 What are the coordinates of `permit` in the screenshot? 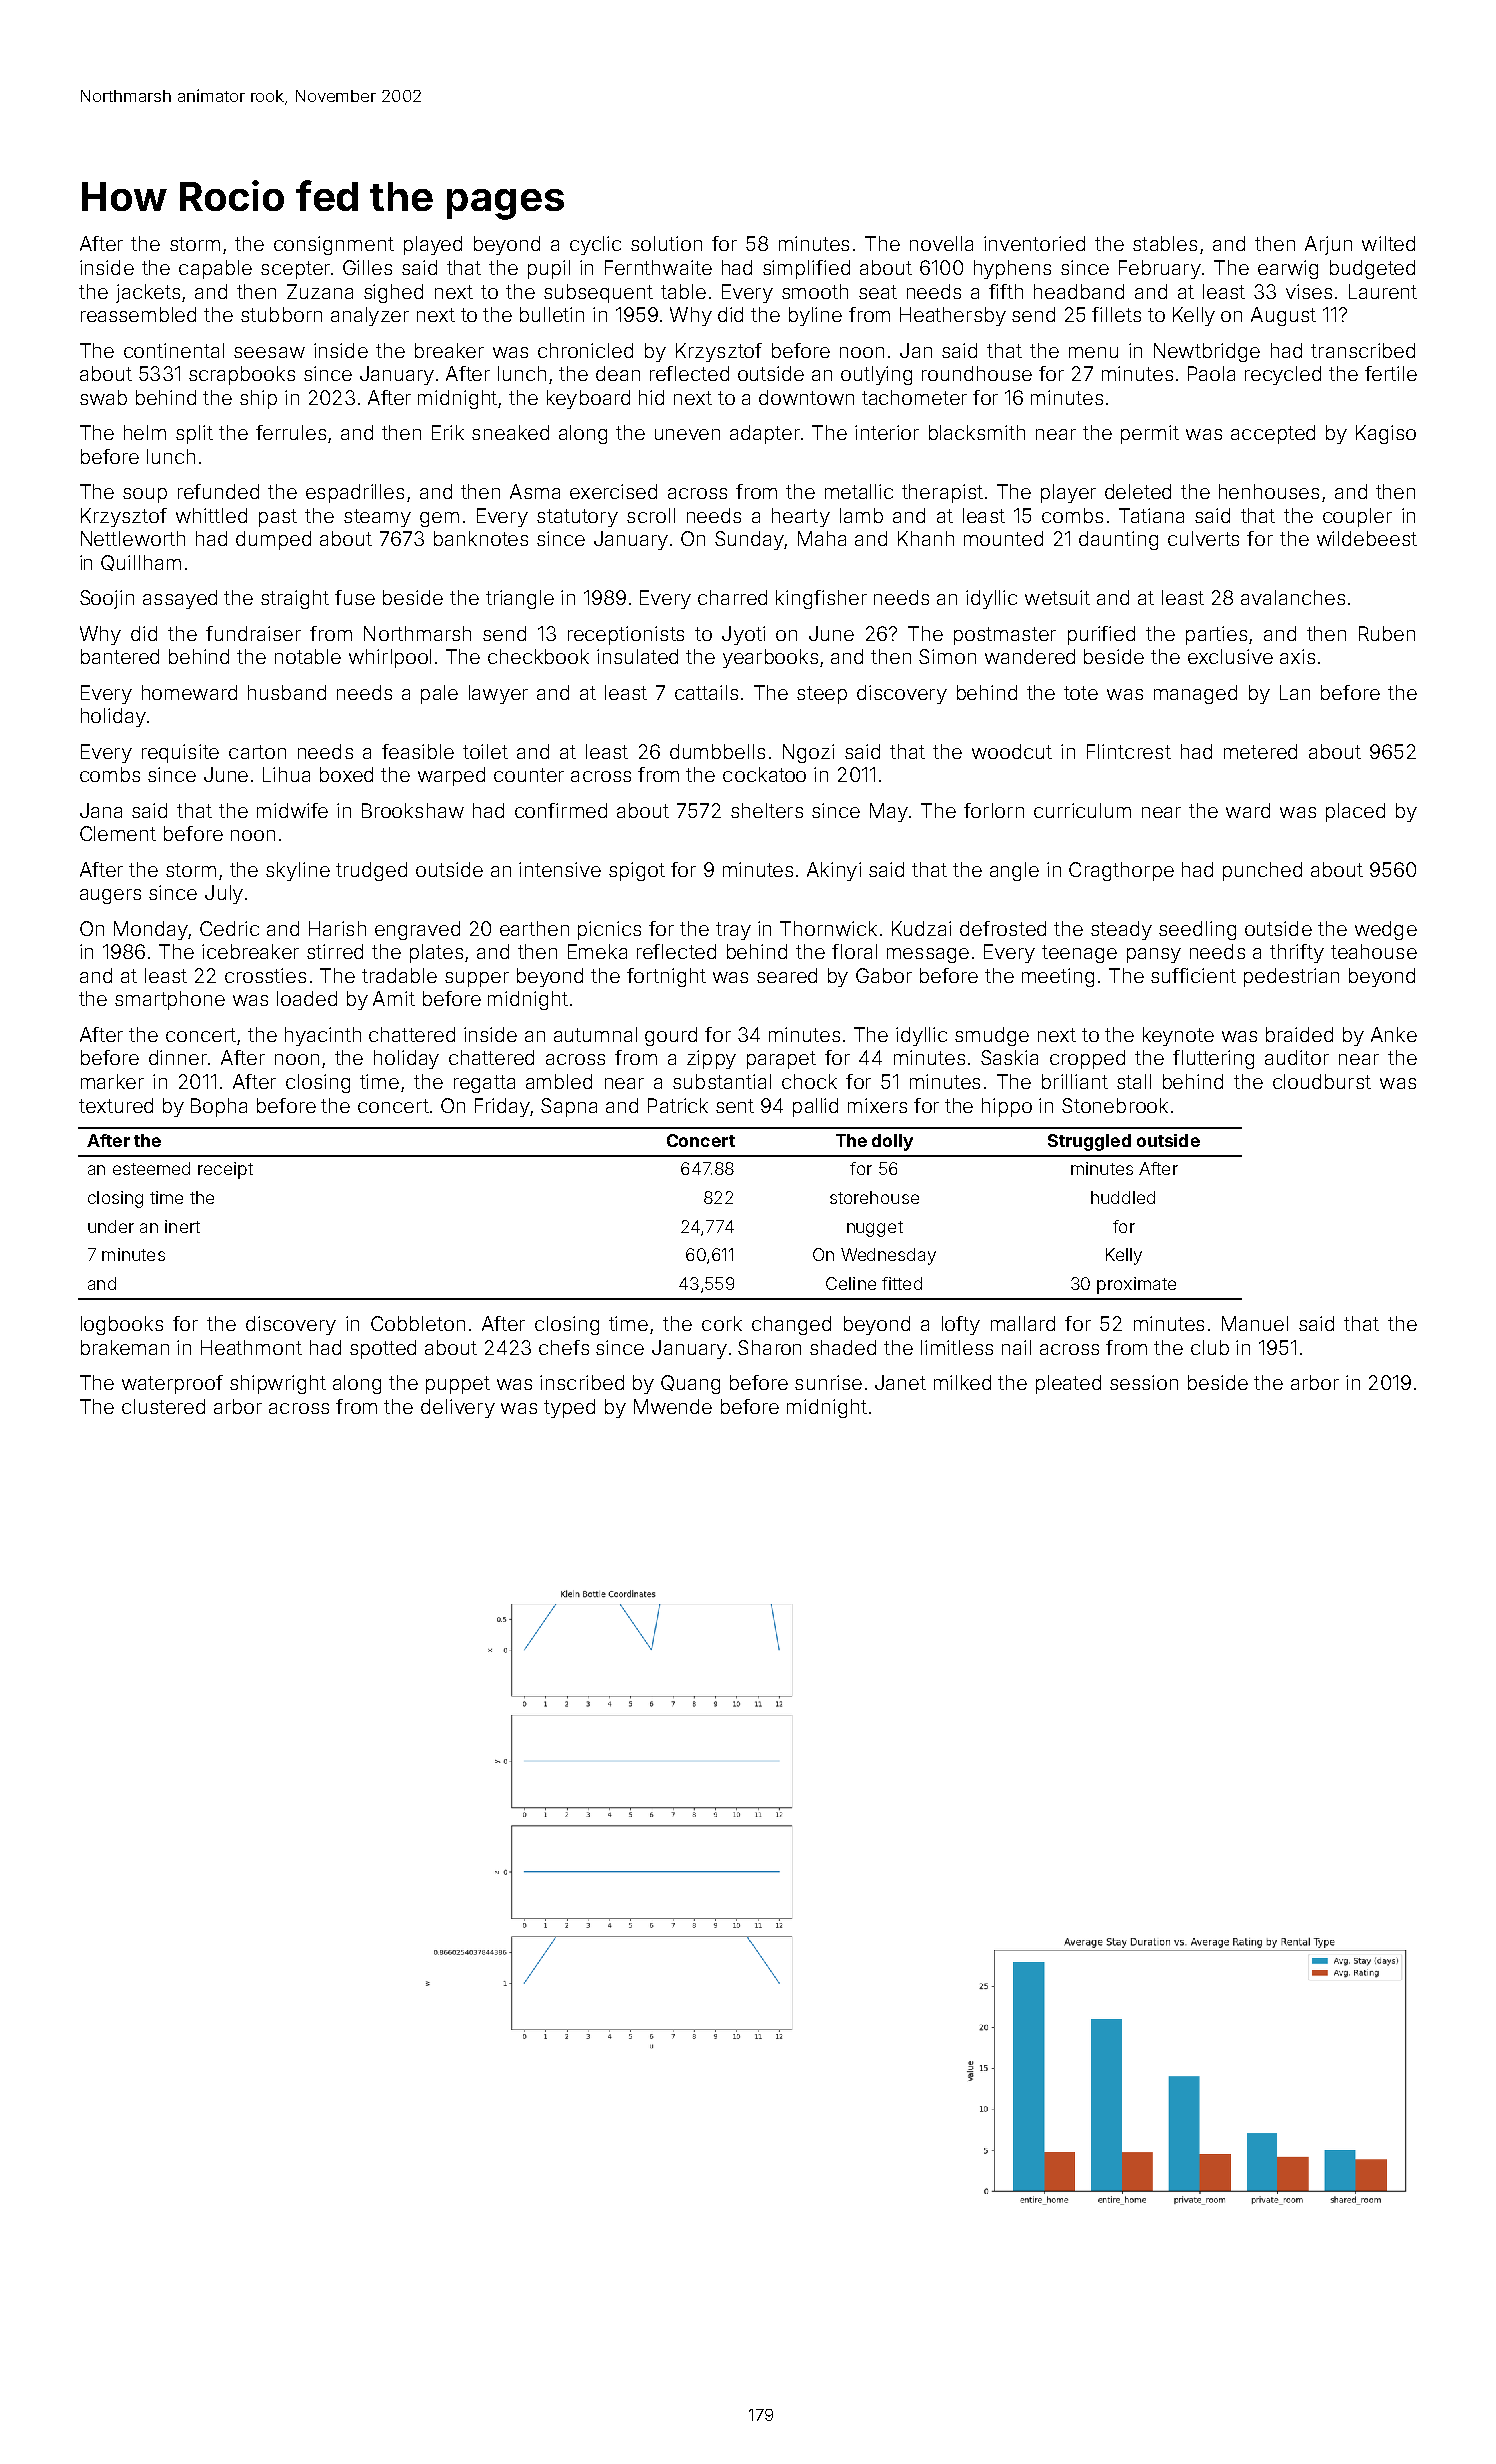 It's located at (1150, 434).
